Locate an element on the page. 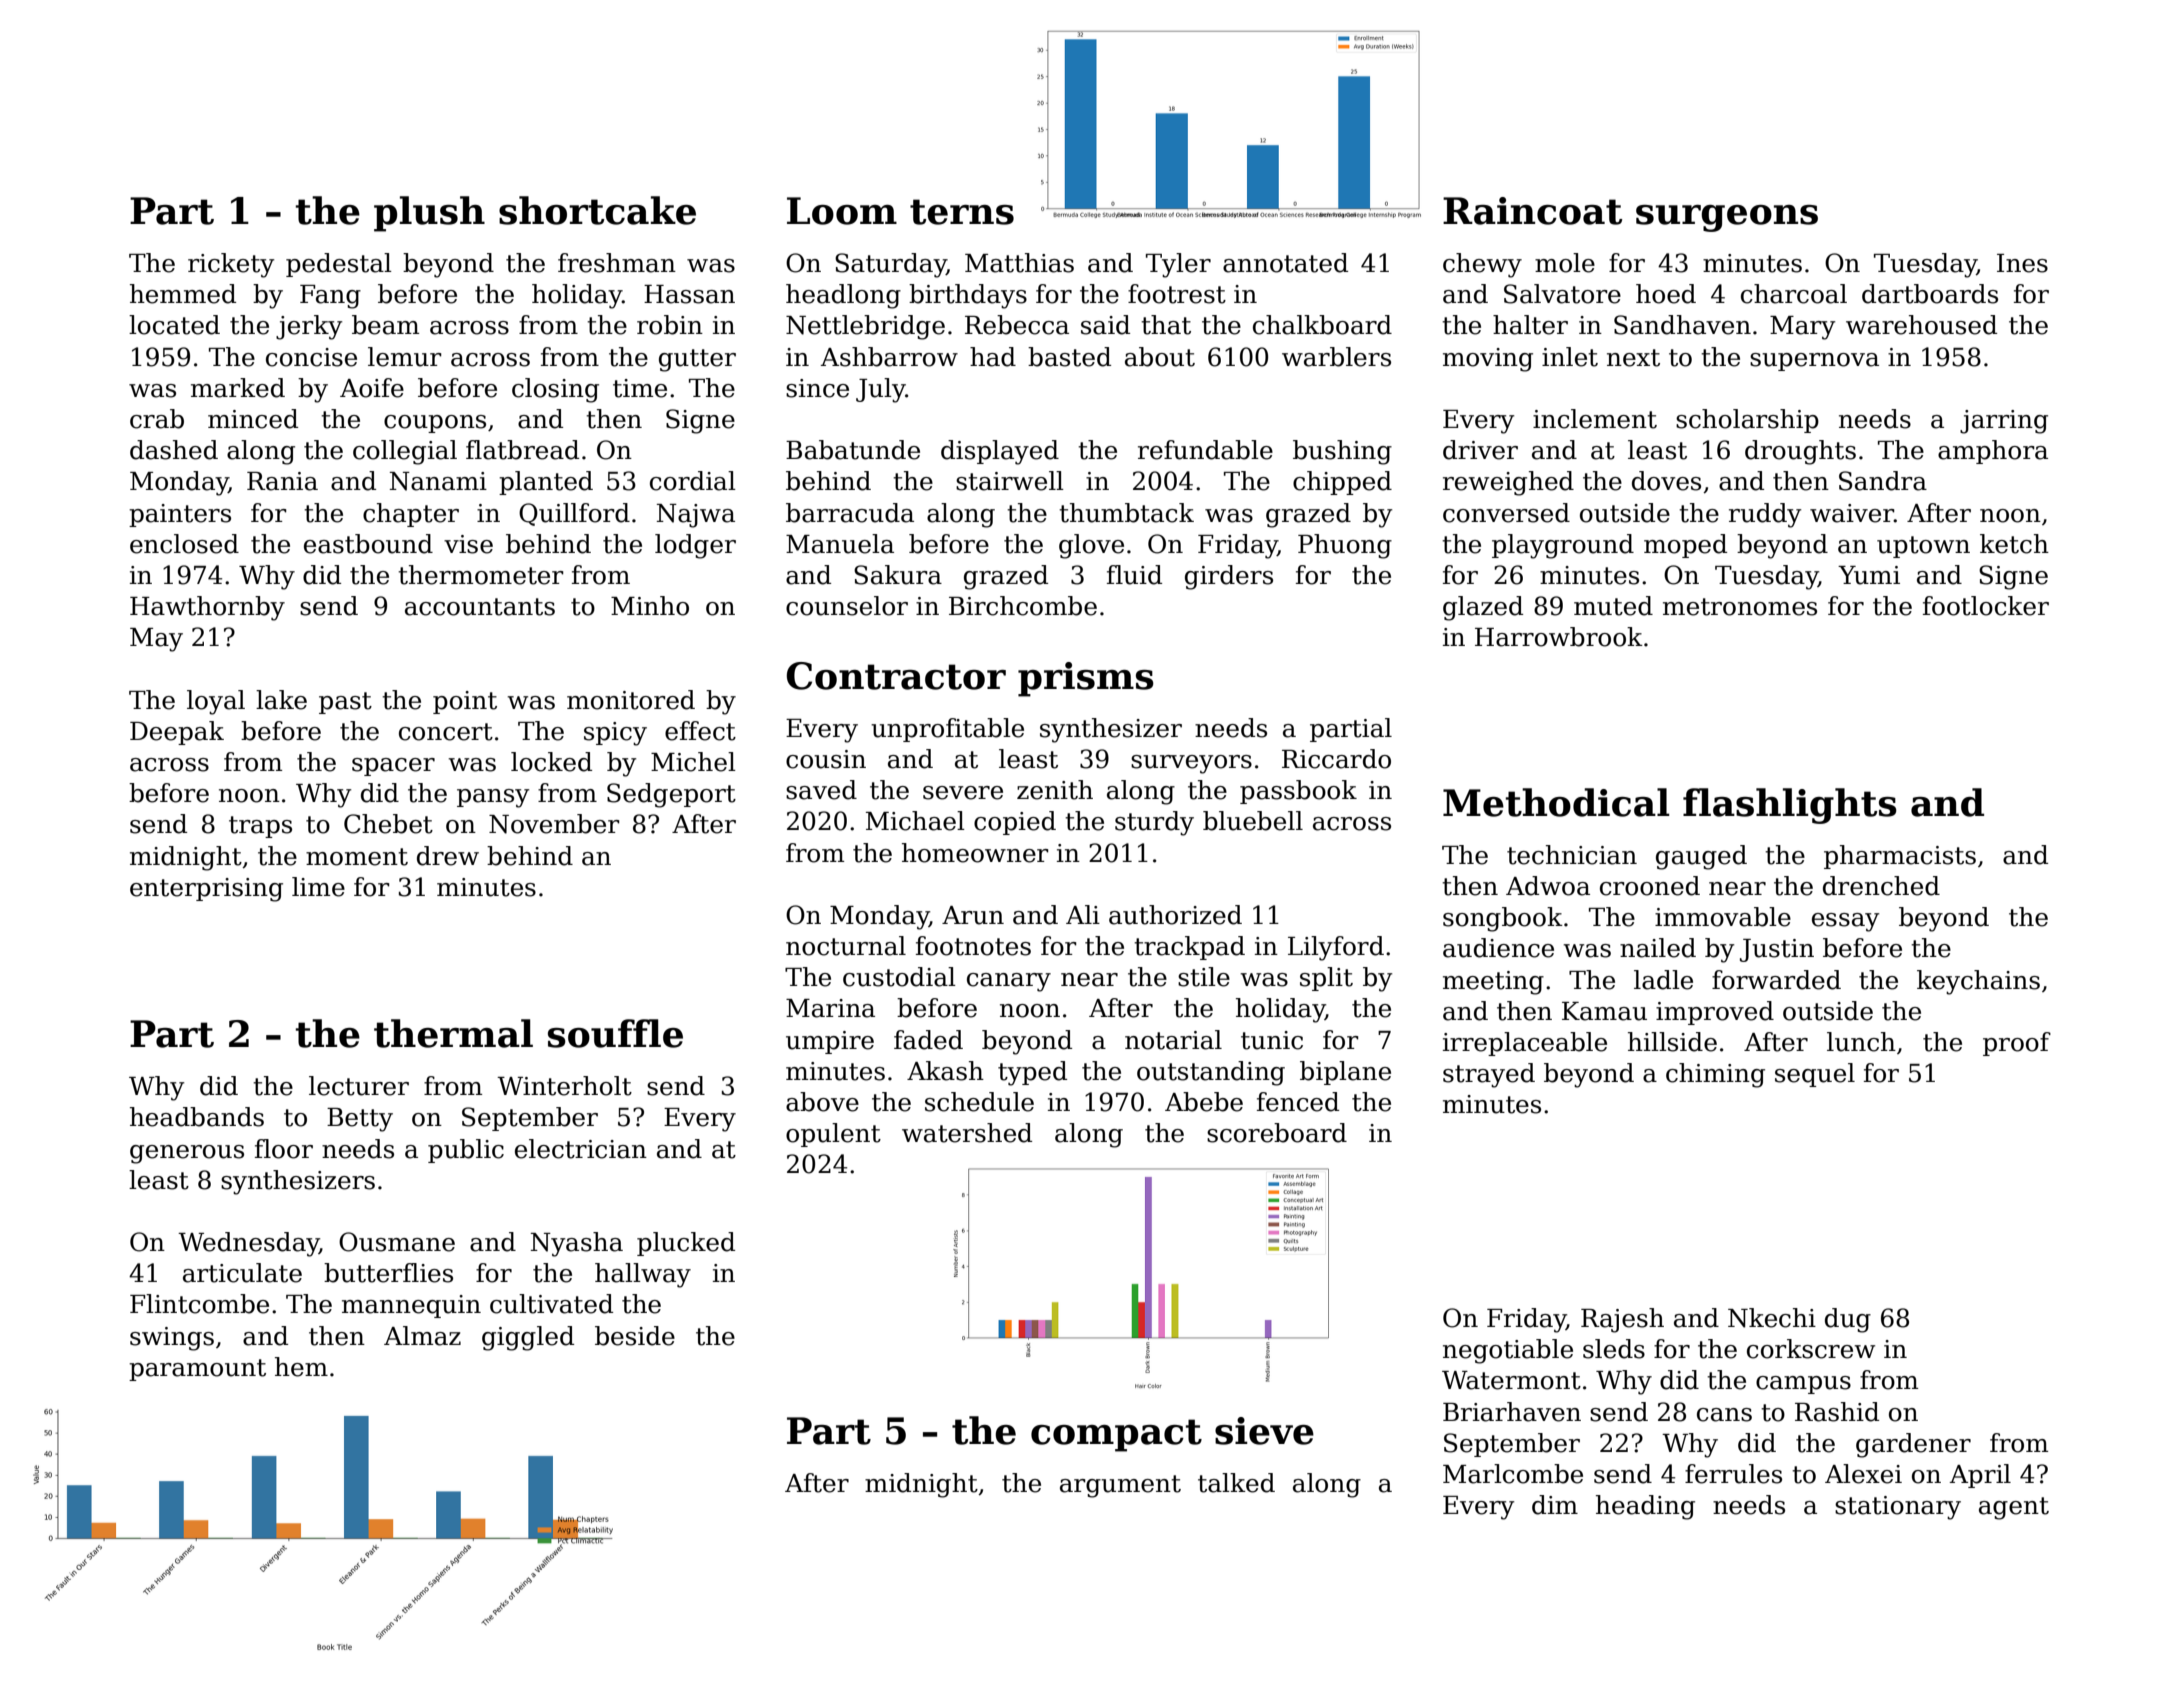 The width and height of the document is (2178, 1683). traps is located at coordinates (260, 827).
